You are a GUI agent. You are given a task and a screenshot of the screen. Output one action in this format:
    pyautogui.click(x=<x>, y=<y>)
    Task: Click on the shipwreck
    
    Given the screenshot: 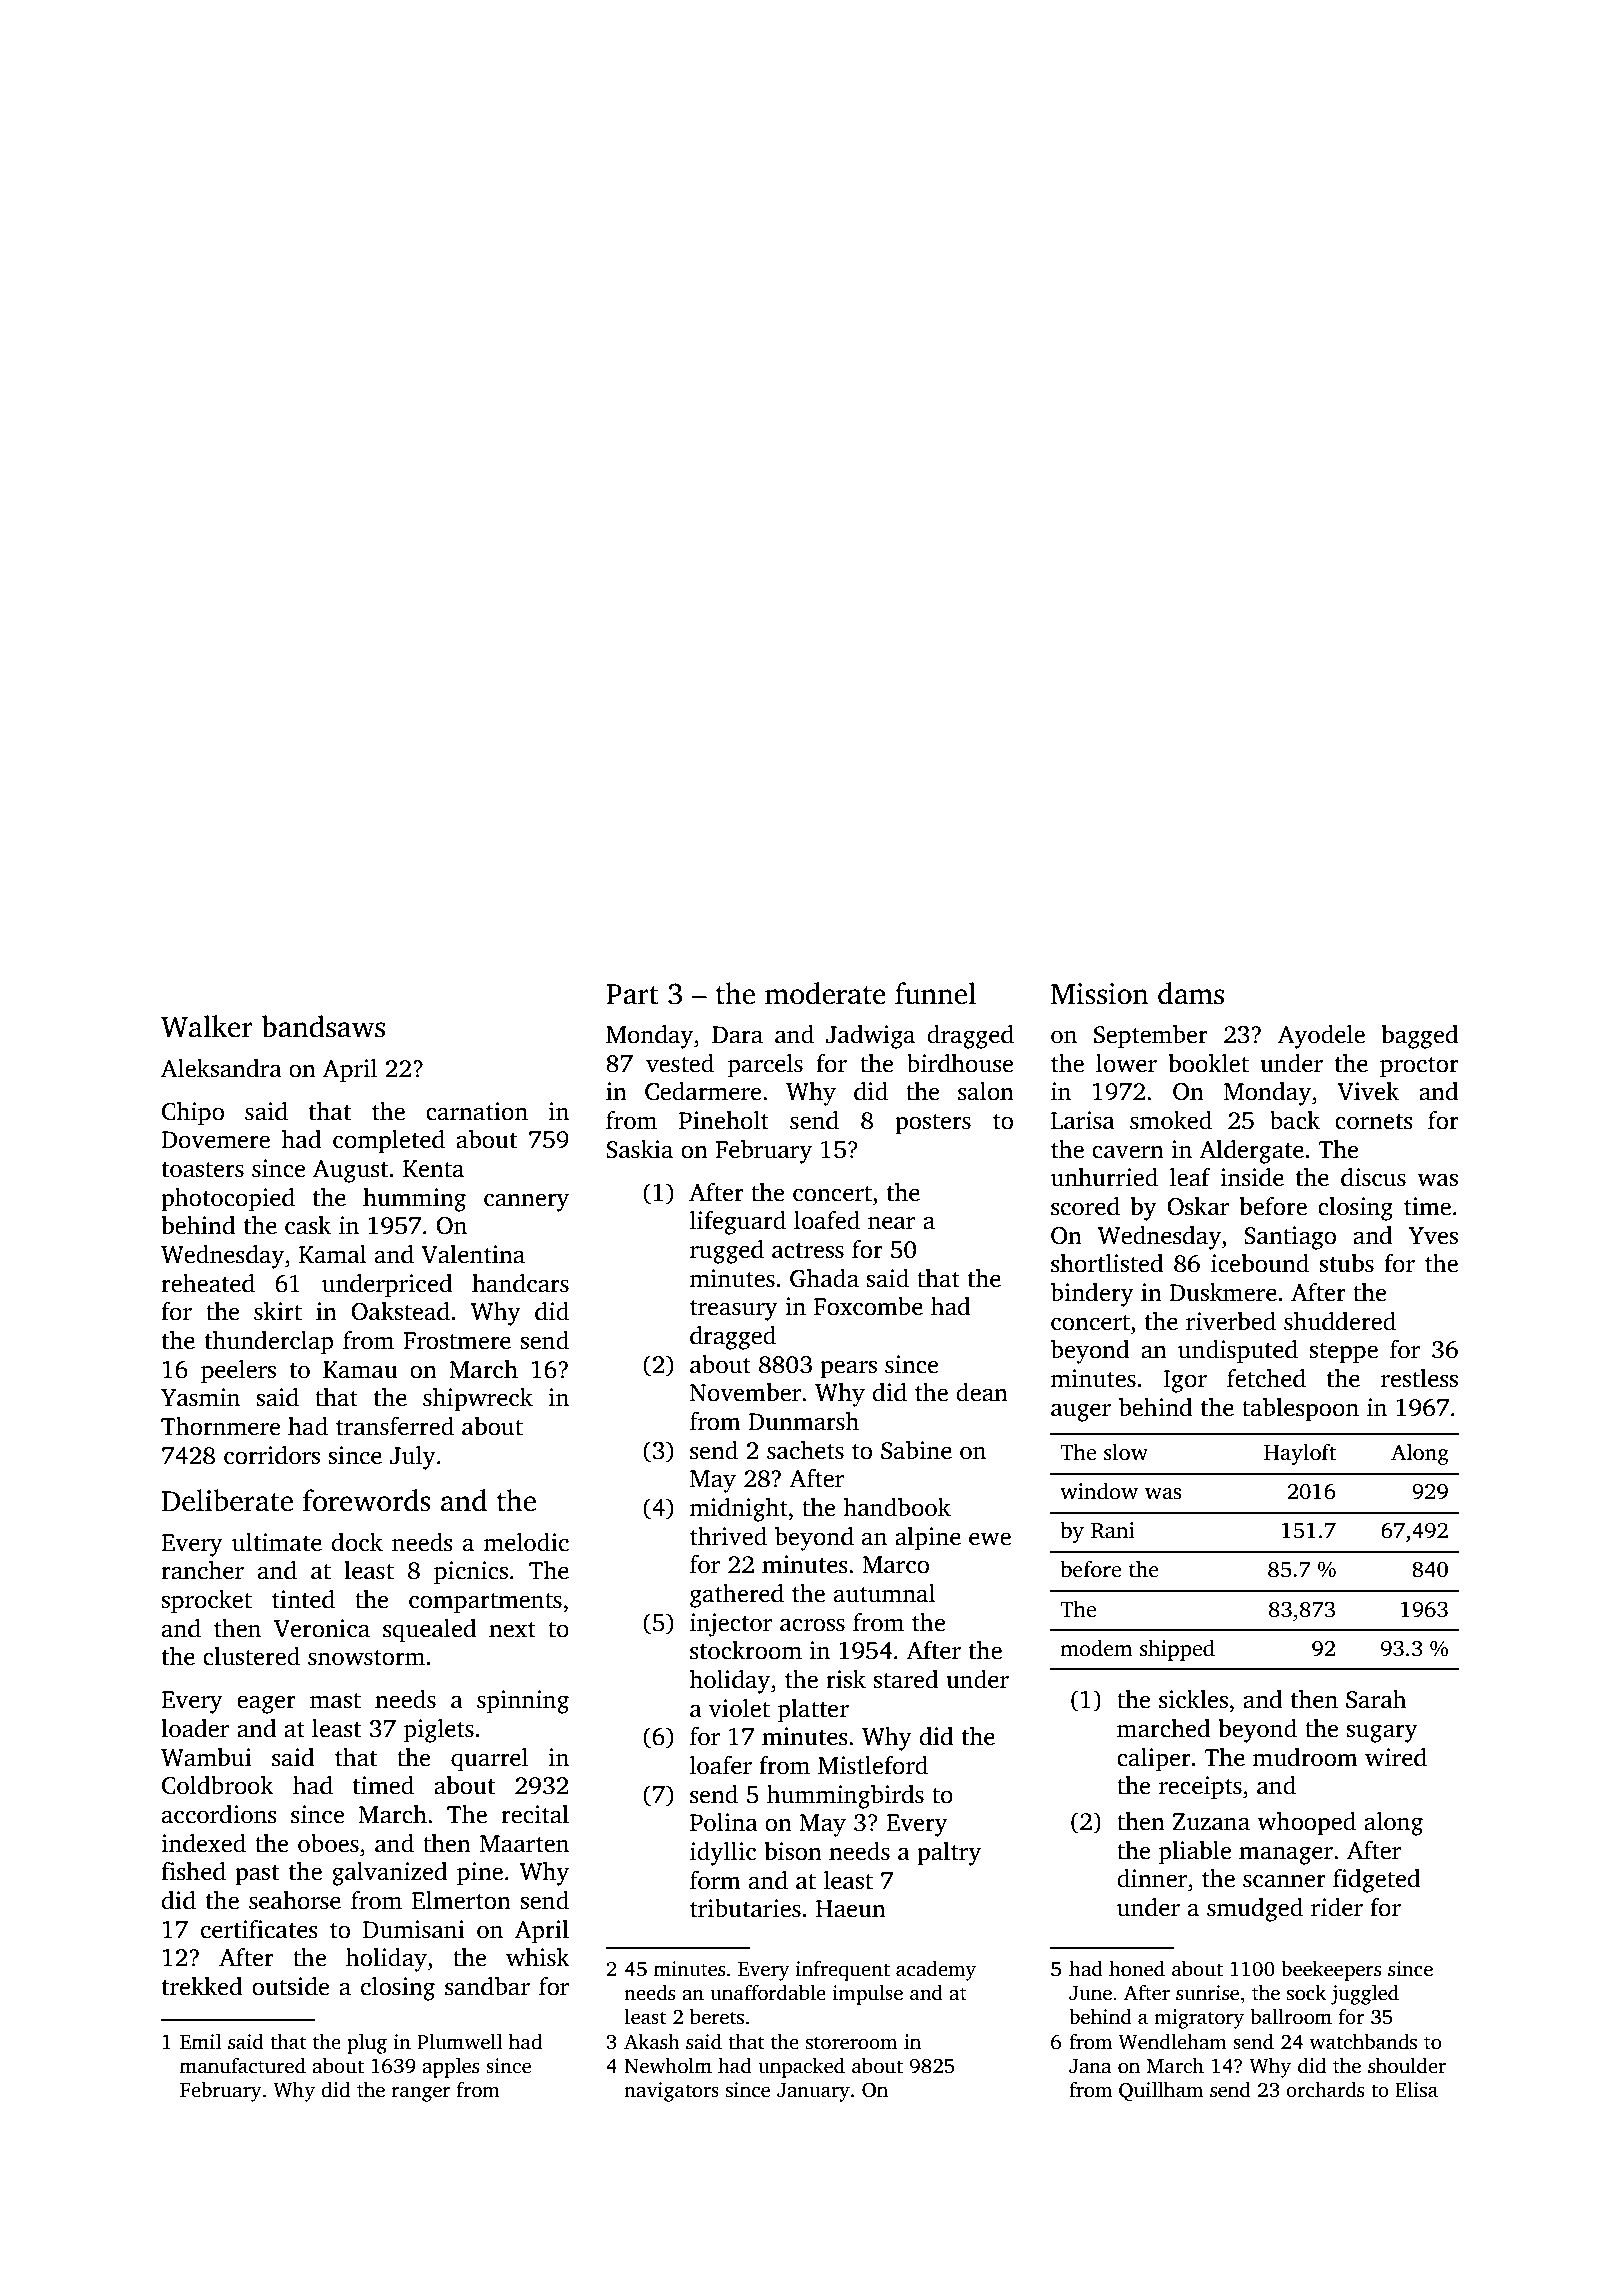 What is the action you would take?
    pyautogui.click(x=478, y=1400)
